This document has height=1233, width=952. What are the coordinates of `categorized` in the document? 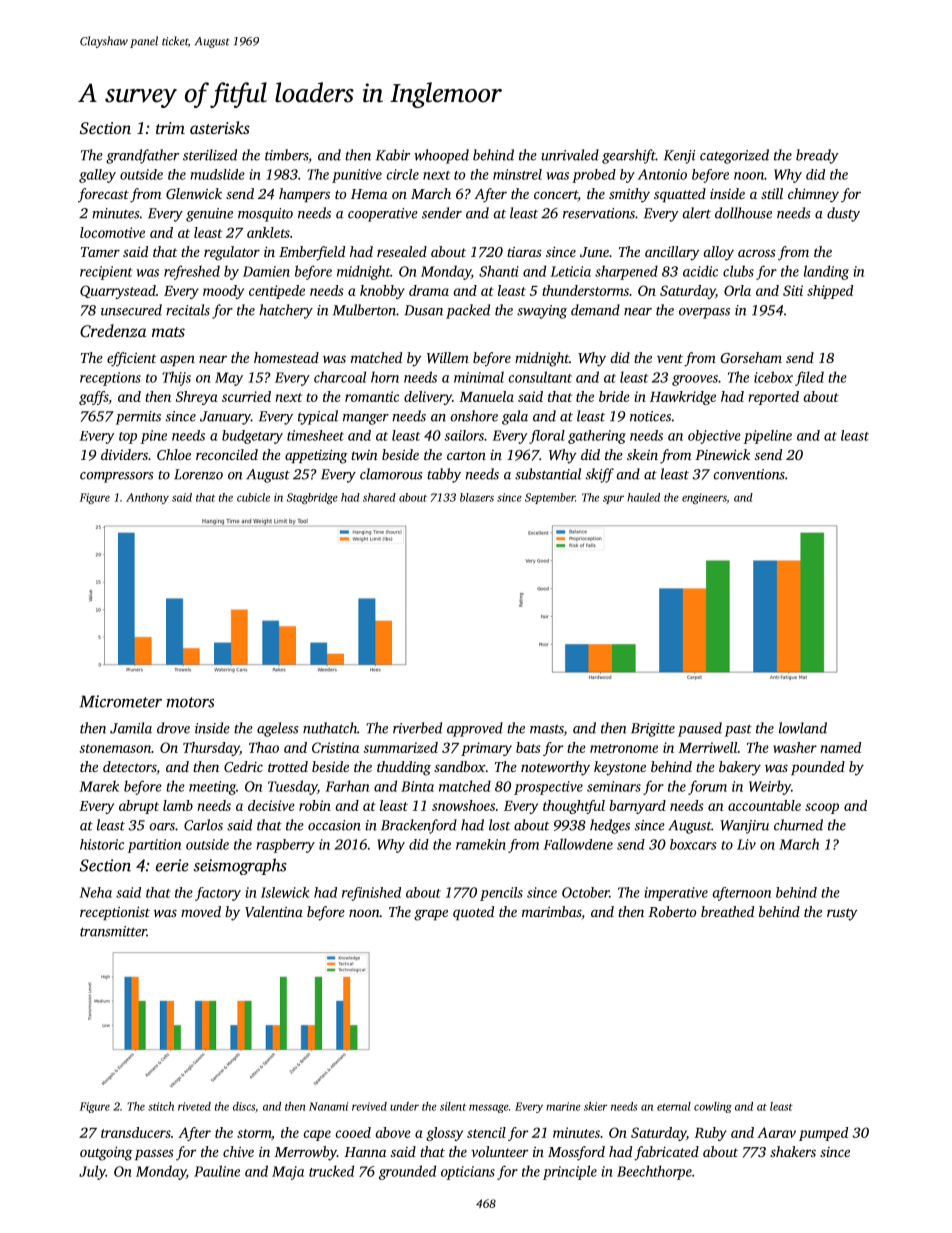 It's located at (734, 156).
